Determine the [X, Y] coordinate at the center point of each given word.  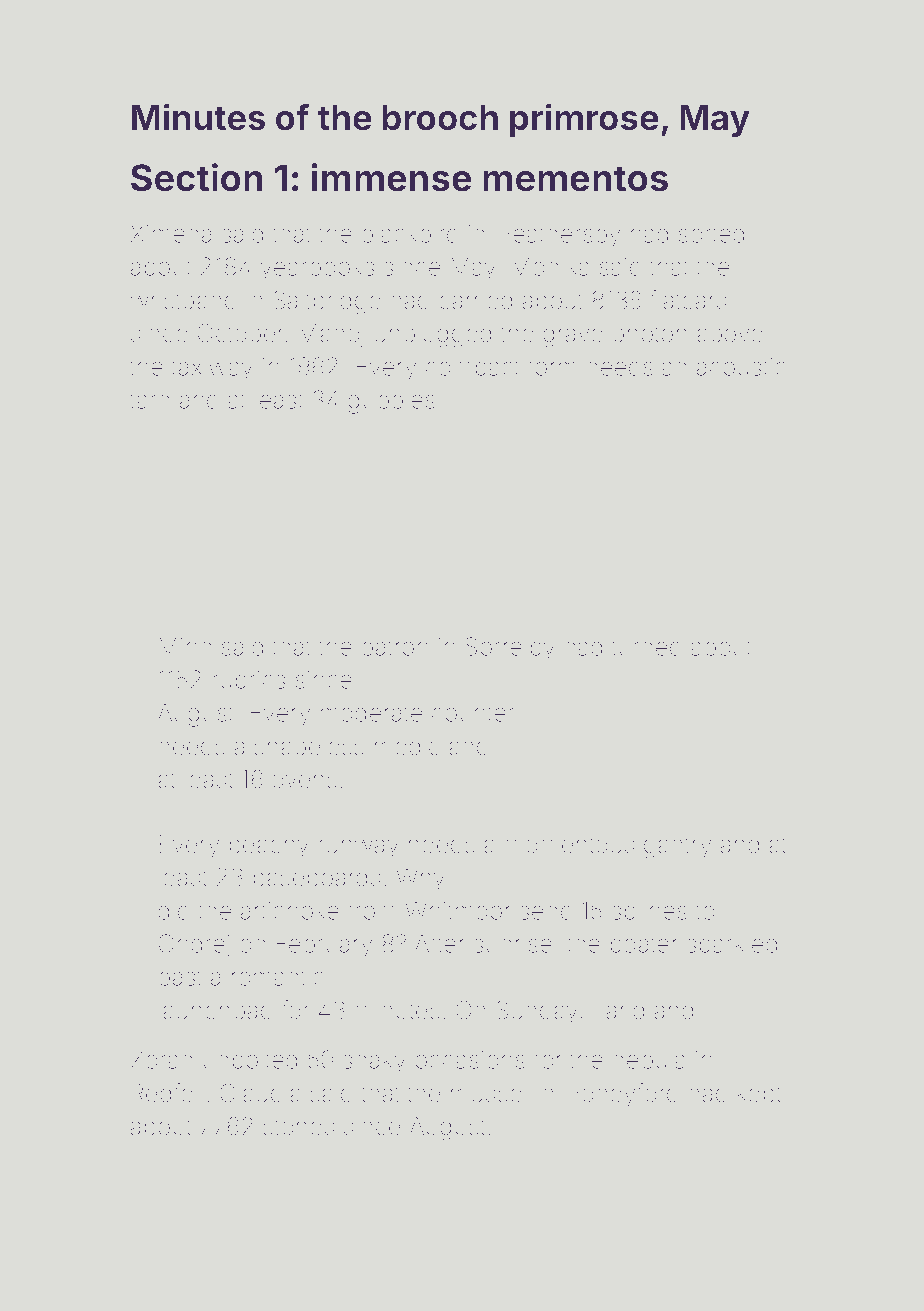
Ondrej [194, 946]
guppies [391, 402]
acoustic [741, 367]
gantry [677, 847]
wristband [183, 300]
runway [359, 848]
